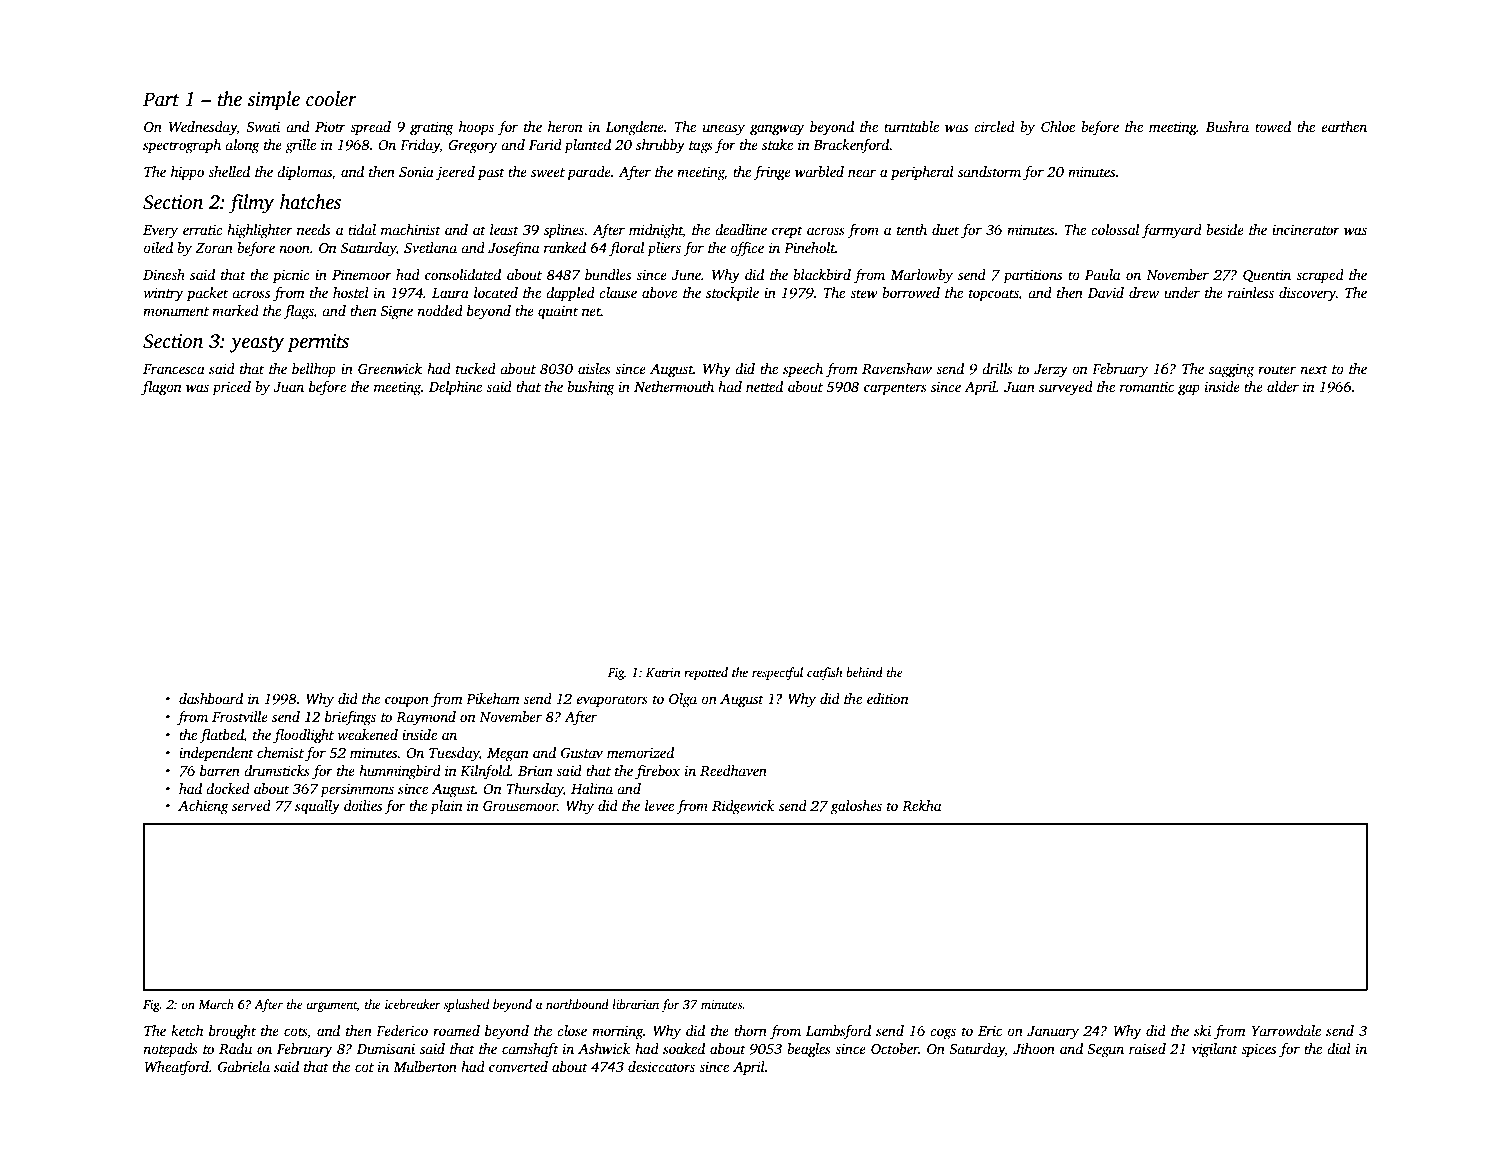 This screenshot has width=1511, height=1168. I want to click on Rekha, so click(921, 805).
